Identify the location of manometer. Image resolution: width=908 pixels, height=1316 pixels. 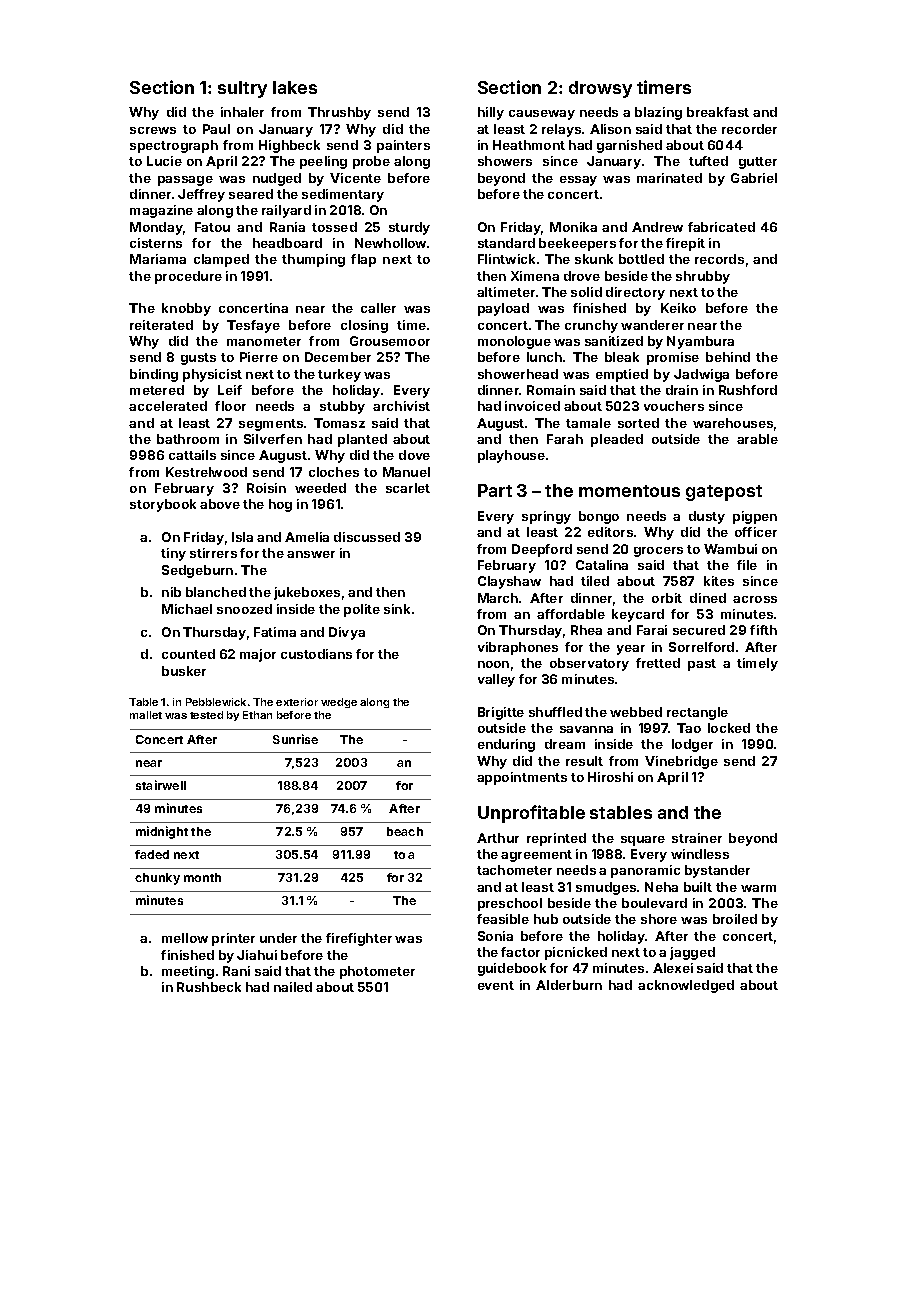
(264, 341).
